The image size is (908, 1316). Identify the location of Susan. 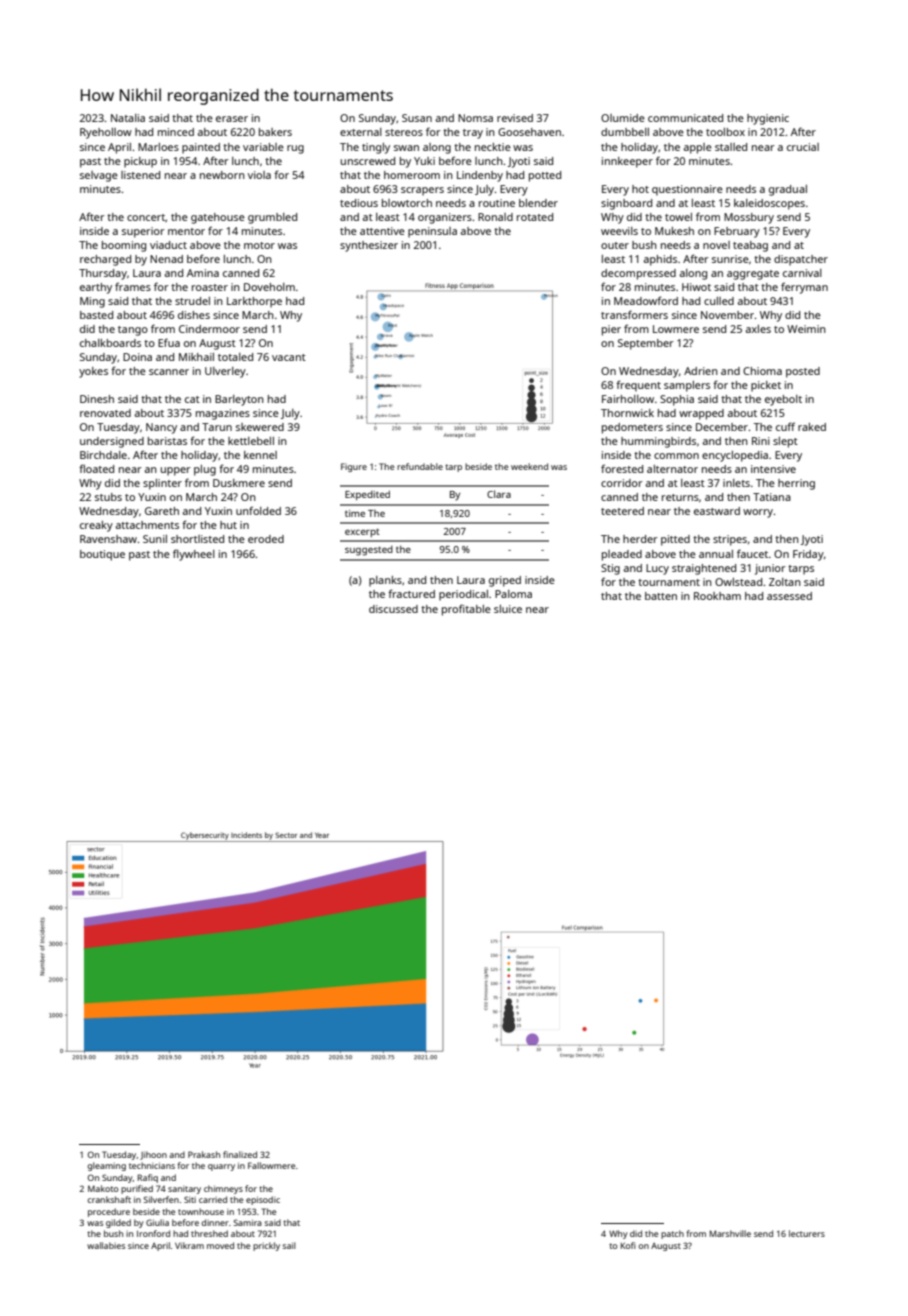
(417, 118).
